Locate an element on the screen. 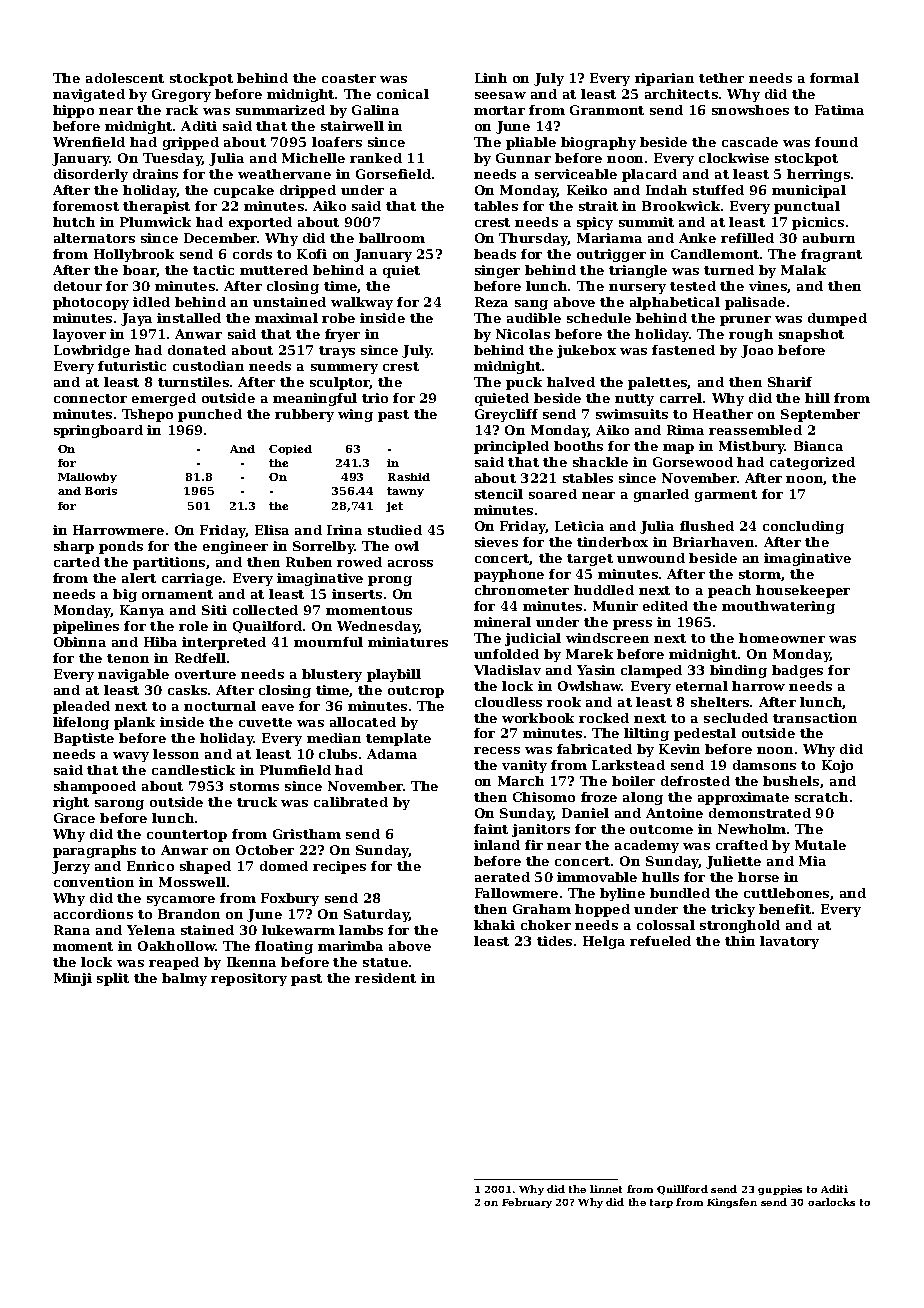  balmy is located at coordinates (184, 979).
